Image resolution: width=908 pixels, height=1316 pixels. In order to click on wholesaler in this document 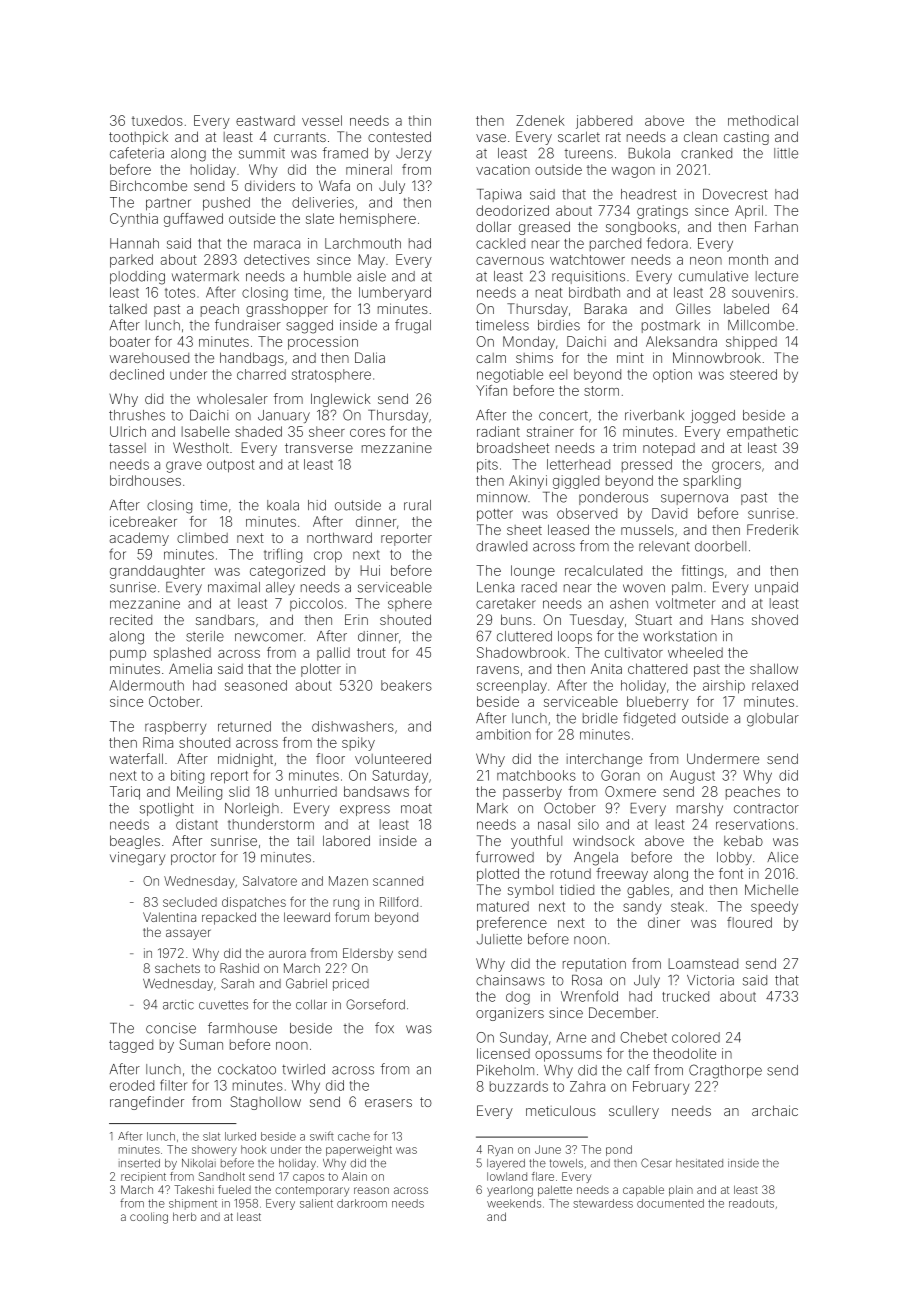, I will do `click(232, 398)`.
